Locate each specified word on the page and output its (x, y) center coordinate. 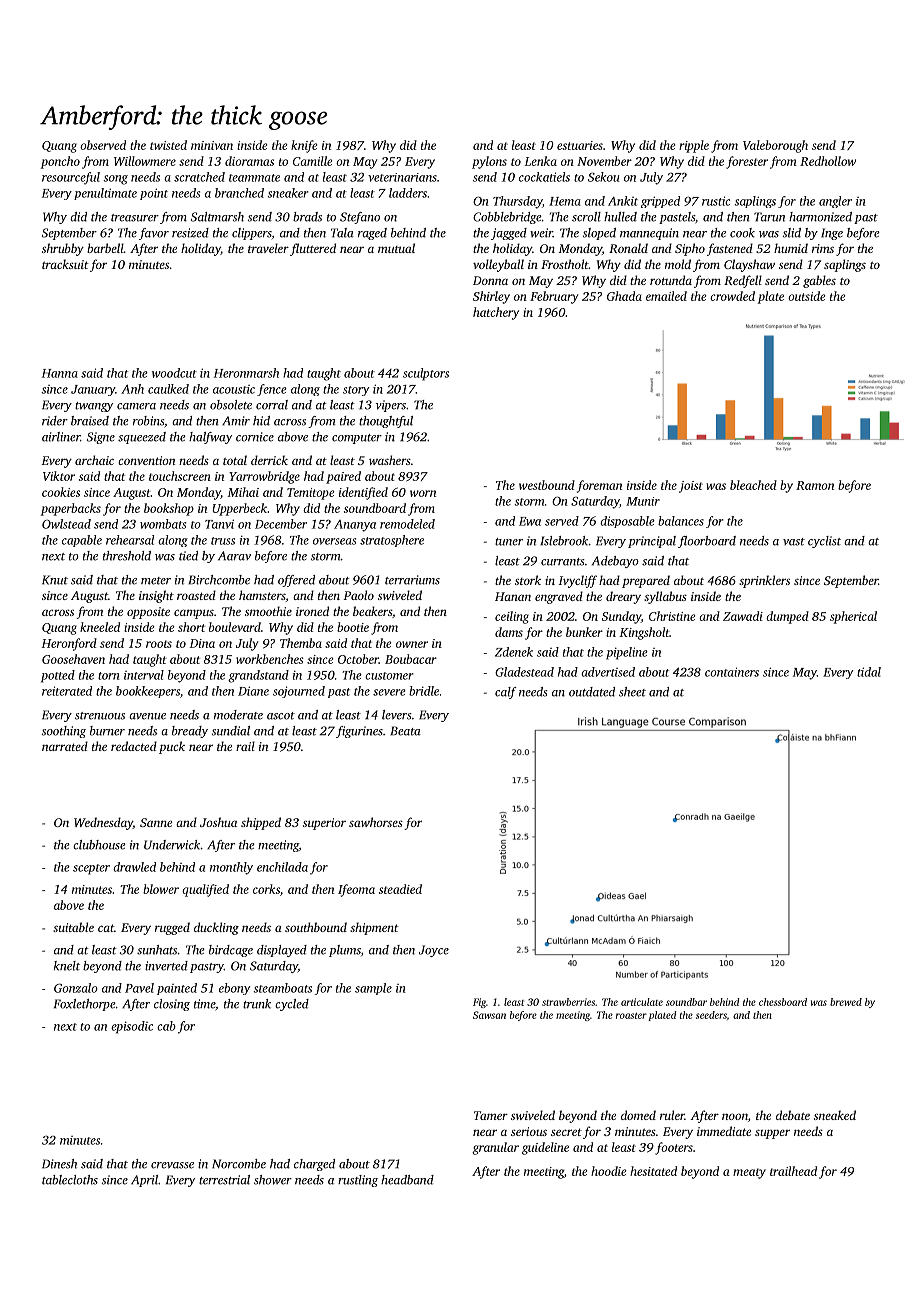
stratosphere (392, 541)
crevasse (172, 1165)
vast (794, 542)
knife (304, 146)
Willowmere (145, 161)
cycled (292, 1005)
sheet (632, 692)
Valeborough (775, 146)
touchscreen (180, 476)
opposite (148, 613)
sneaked (835, 1115)
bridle (424, 691)
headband (407, 1180)
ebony (234, 989)
